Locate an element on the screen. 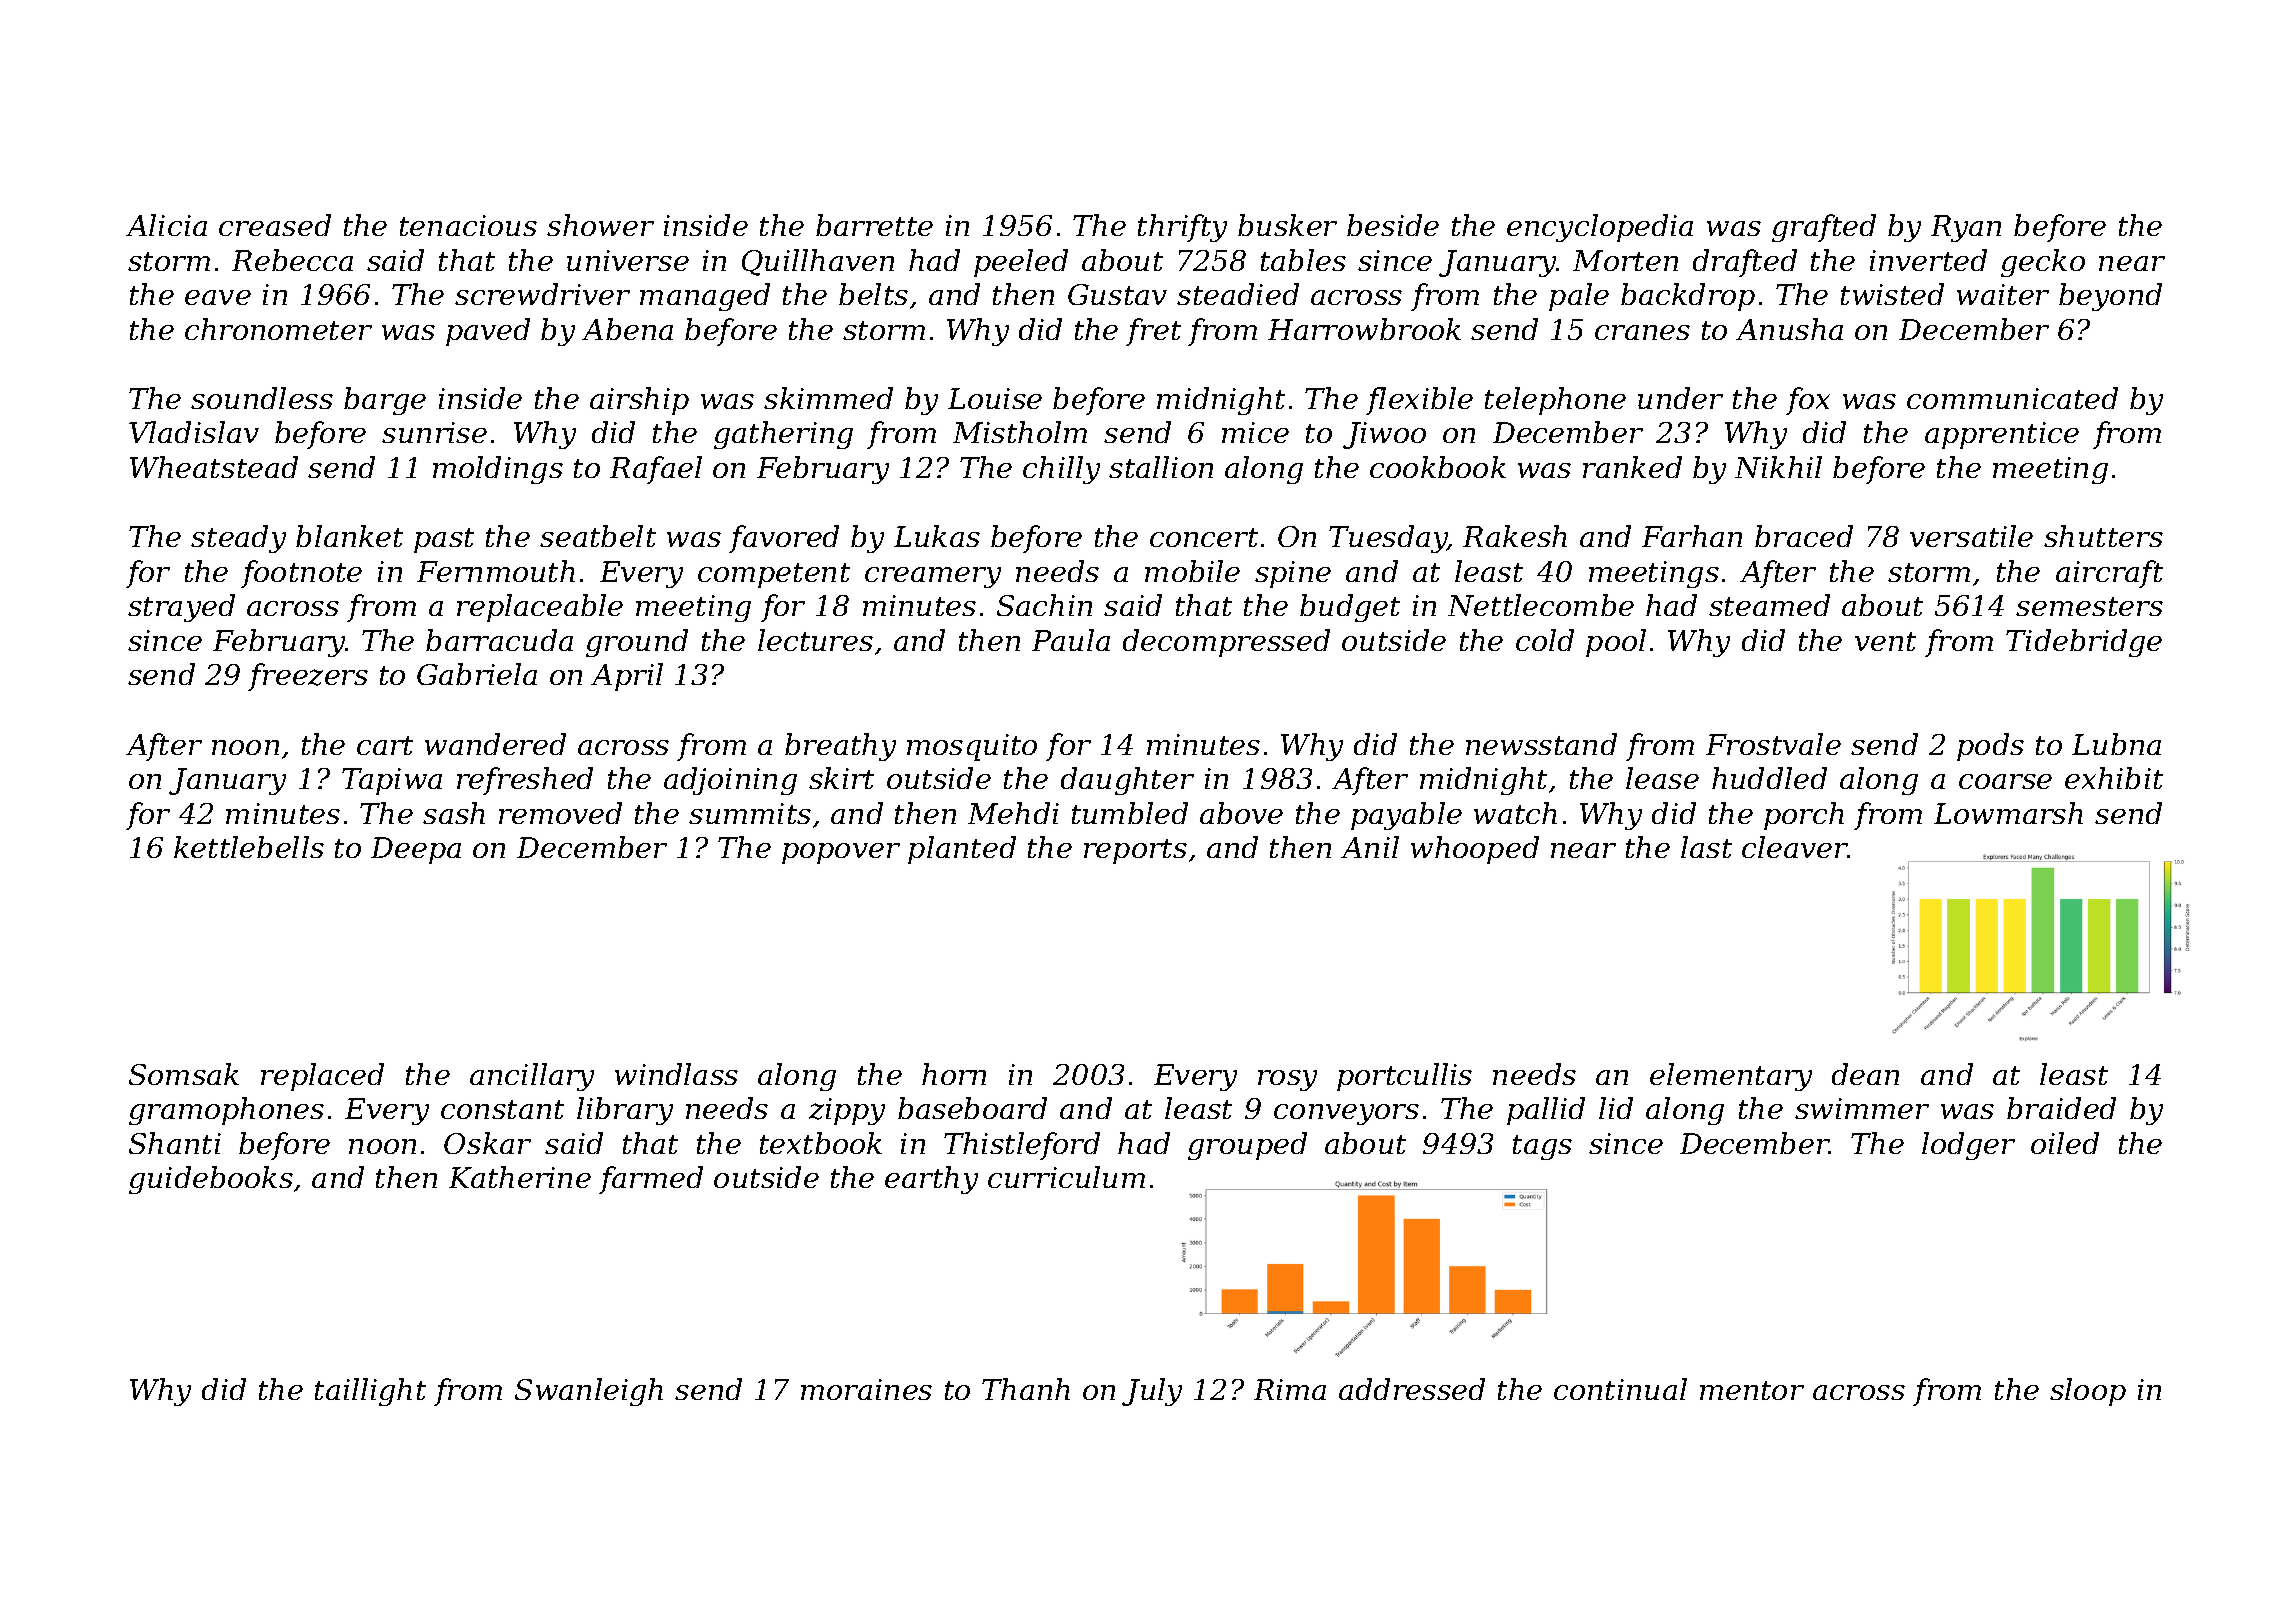  Oskar is located at coordinates (487, 1143).
